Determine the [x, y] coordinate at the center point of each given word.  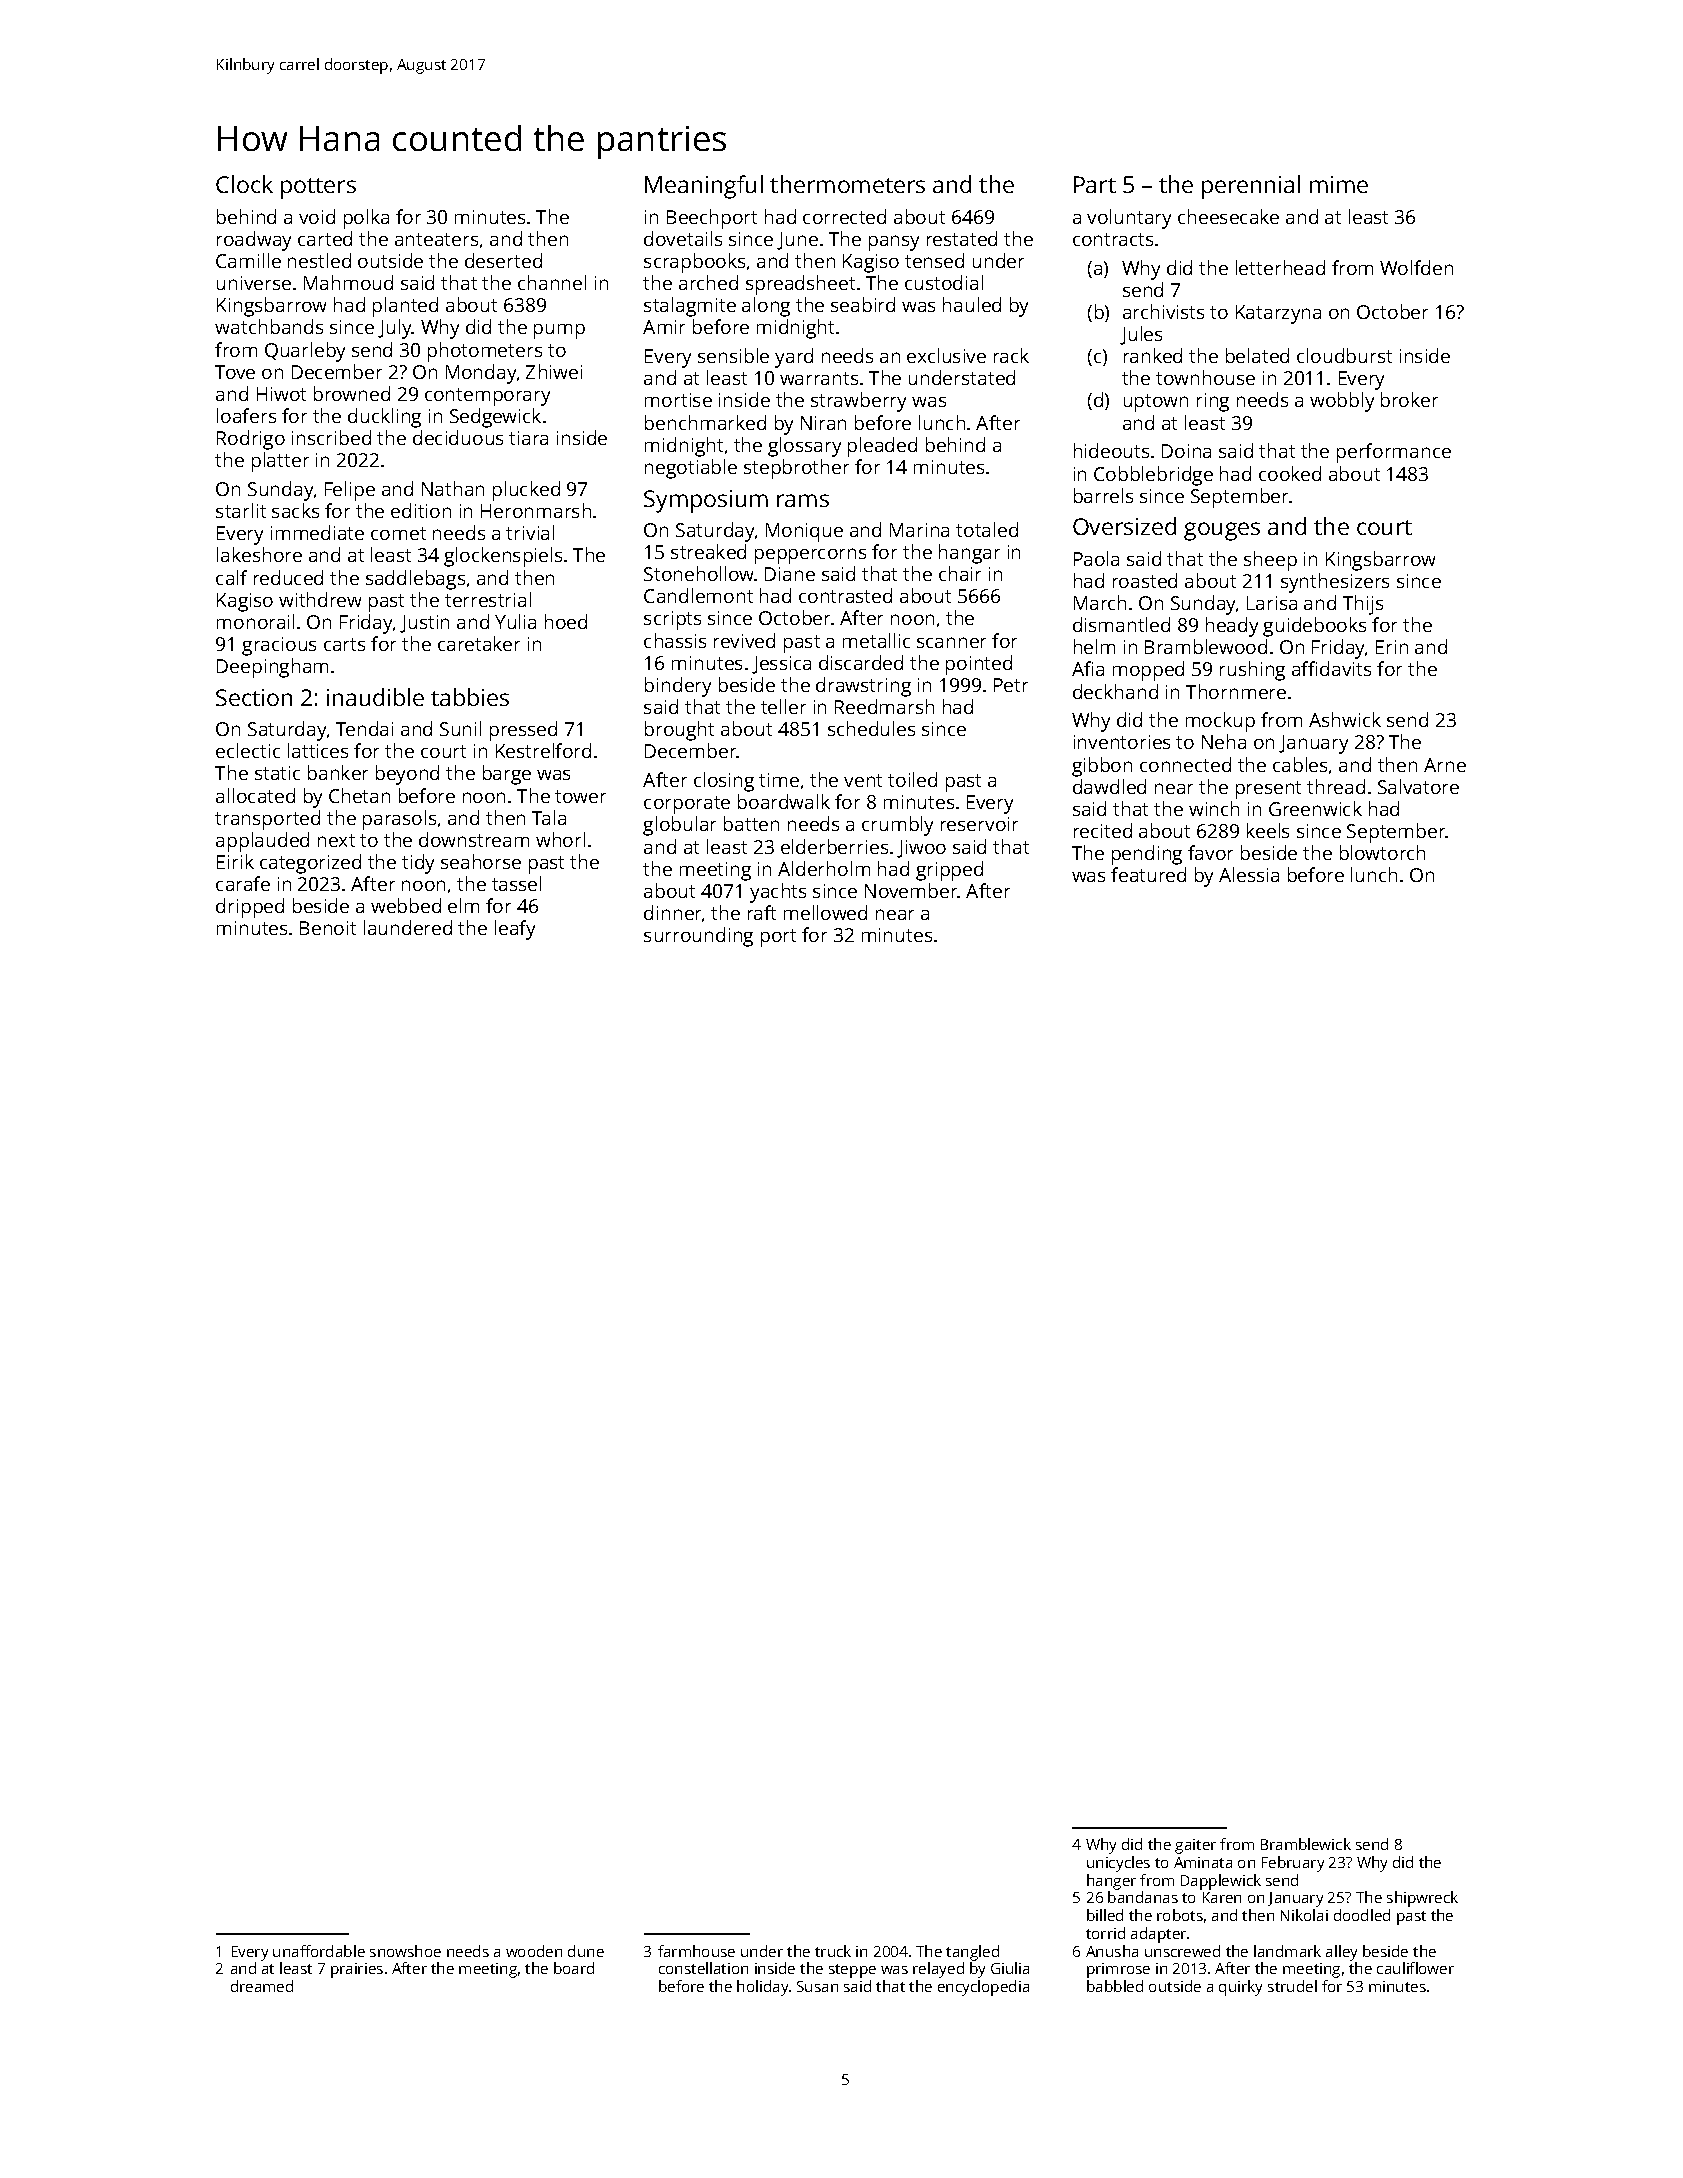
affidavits [1331, 668]
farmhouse [696, 1951]
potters [318, 188]
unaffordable [319, 1951]
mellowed [825, 912]
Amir [664, 327]
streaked [708, 551]
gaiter [1195, 1846]
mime [1339, 184]
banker [338, 772]
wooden [534, 1951]
